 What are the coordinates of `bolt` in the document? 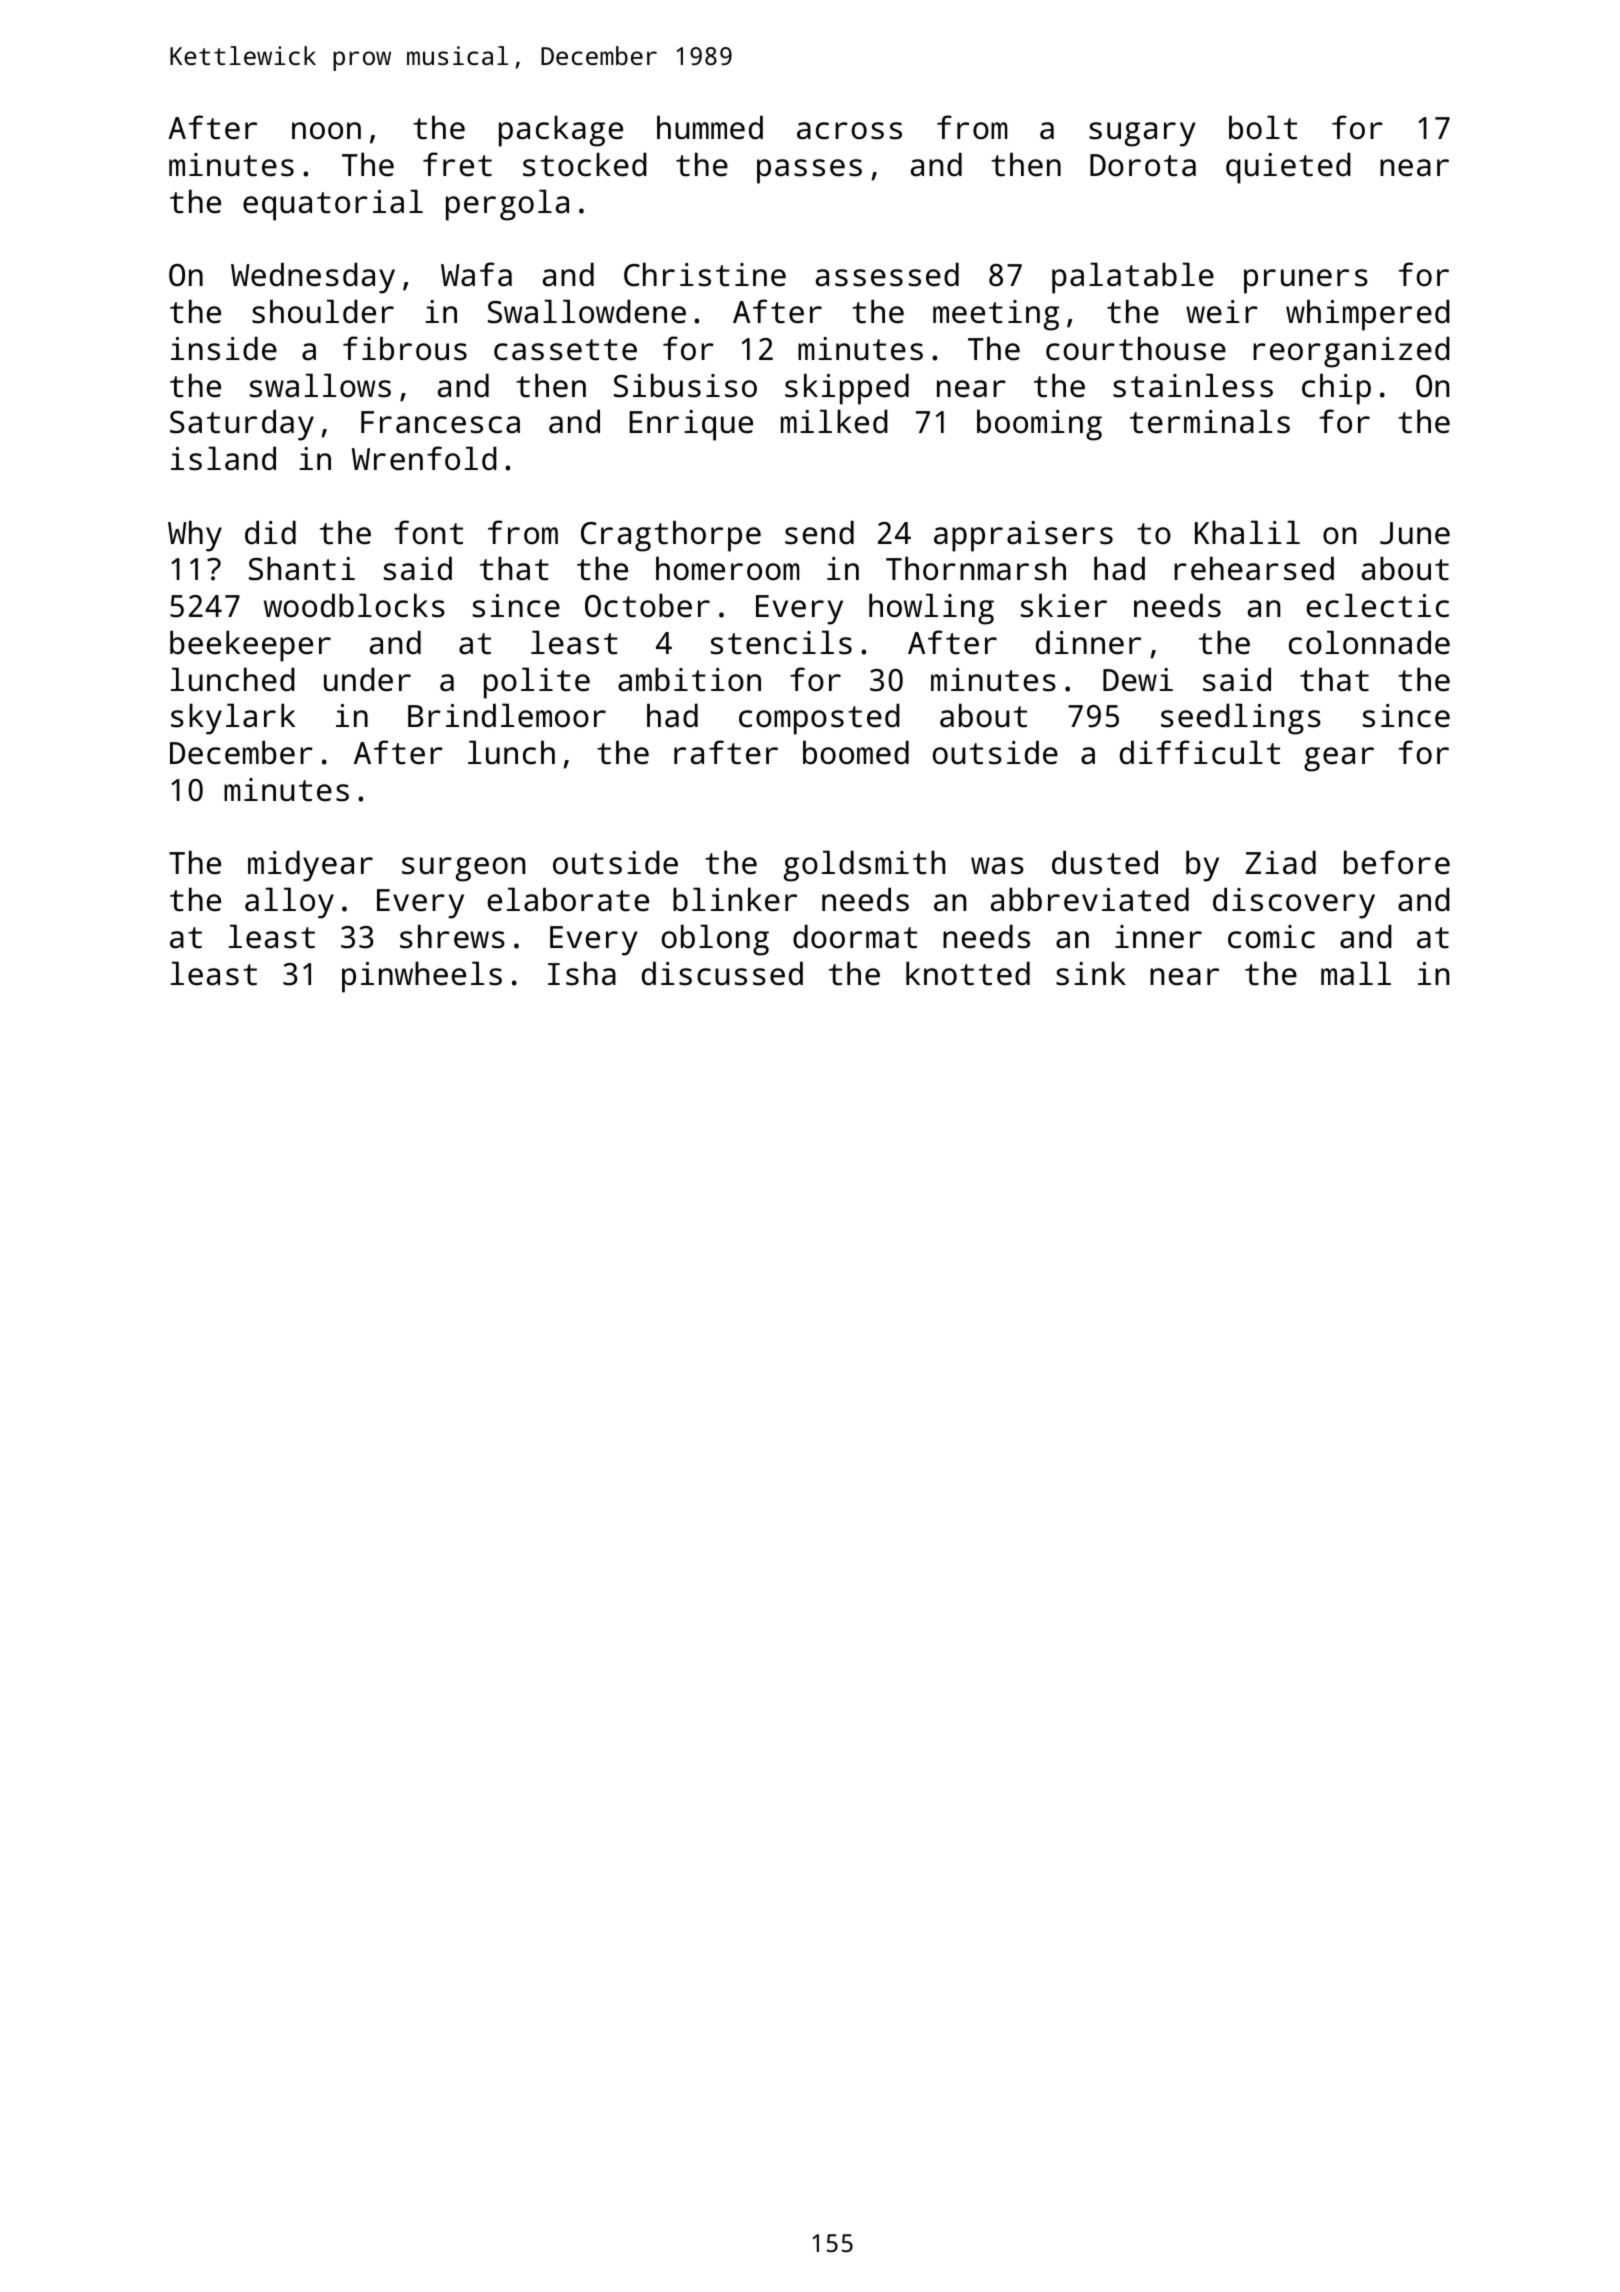 It's located at (1263, 127).
